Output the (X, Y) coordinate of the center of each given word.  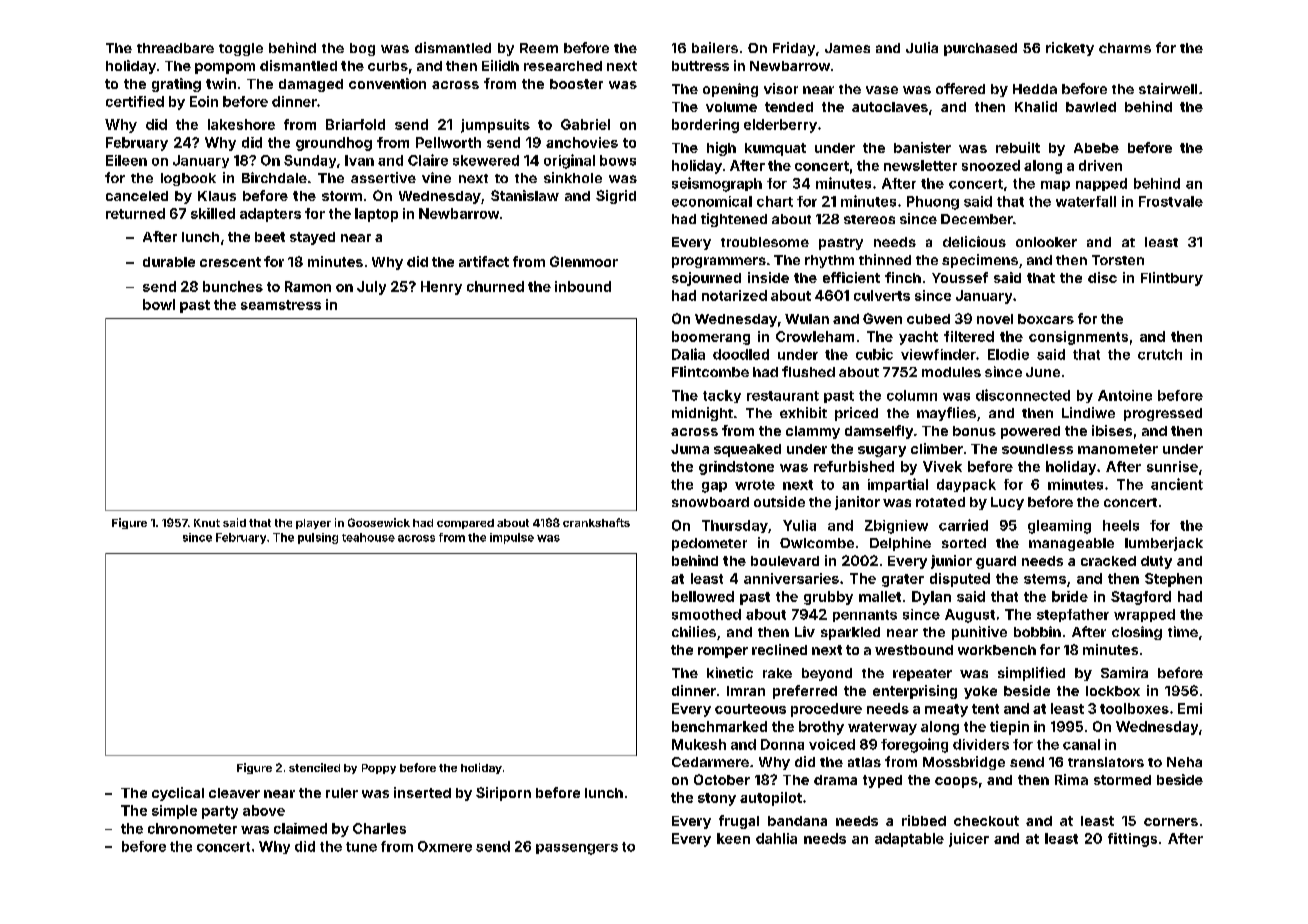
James (847, 48)
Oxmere (445, 846)
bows (618, 160)
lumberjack (1164, 544)
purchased (980, 49)
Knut (207, 523)
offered (960, 88)
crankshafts (596, 522)
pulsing (318, 538)
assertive (383, 177)
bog (362, 49)
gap (714, 487)
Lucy (1007, 503)
